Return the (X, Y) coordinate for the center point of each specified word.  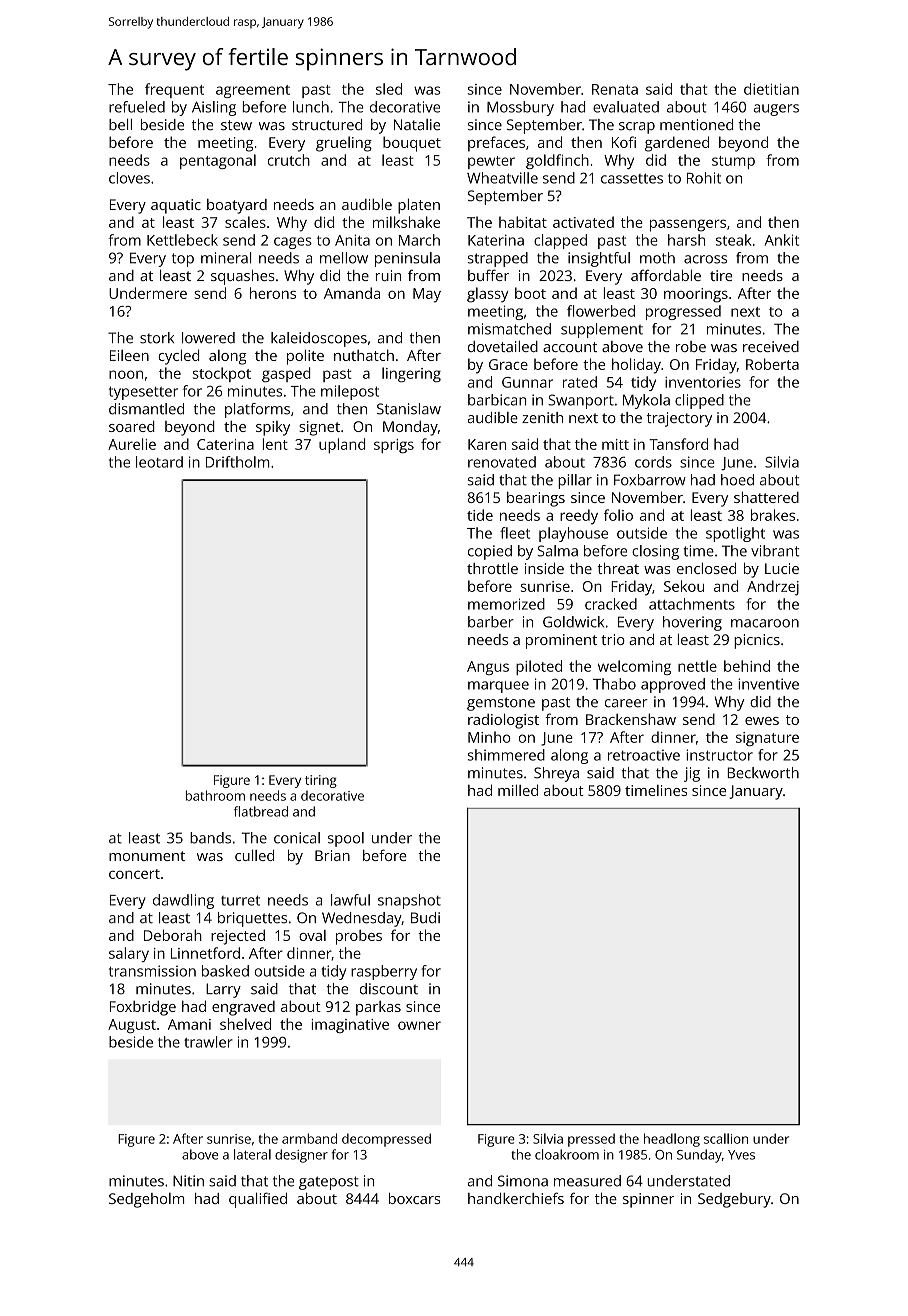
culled (254, 855)
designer (301, 1156)
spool (346, 839)
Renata (615, 89)
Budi (425, 918)
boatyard (237, 206)
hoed (737, 480)
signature (767, 739)
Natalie (417, 125)
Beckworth (763, 773)
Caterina (225, 444)
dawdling (183, 901)
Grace (508, 364)
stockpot (222, 374)
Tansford (678, 444)
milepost (350, 392)
